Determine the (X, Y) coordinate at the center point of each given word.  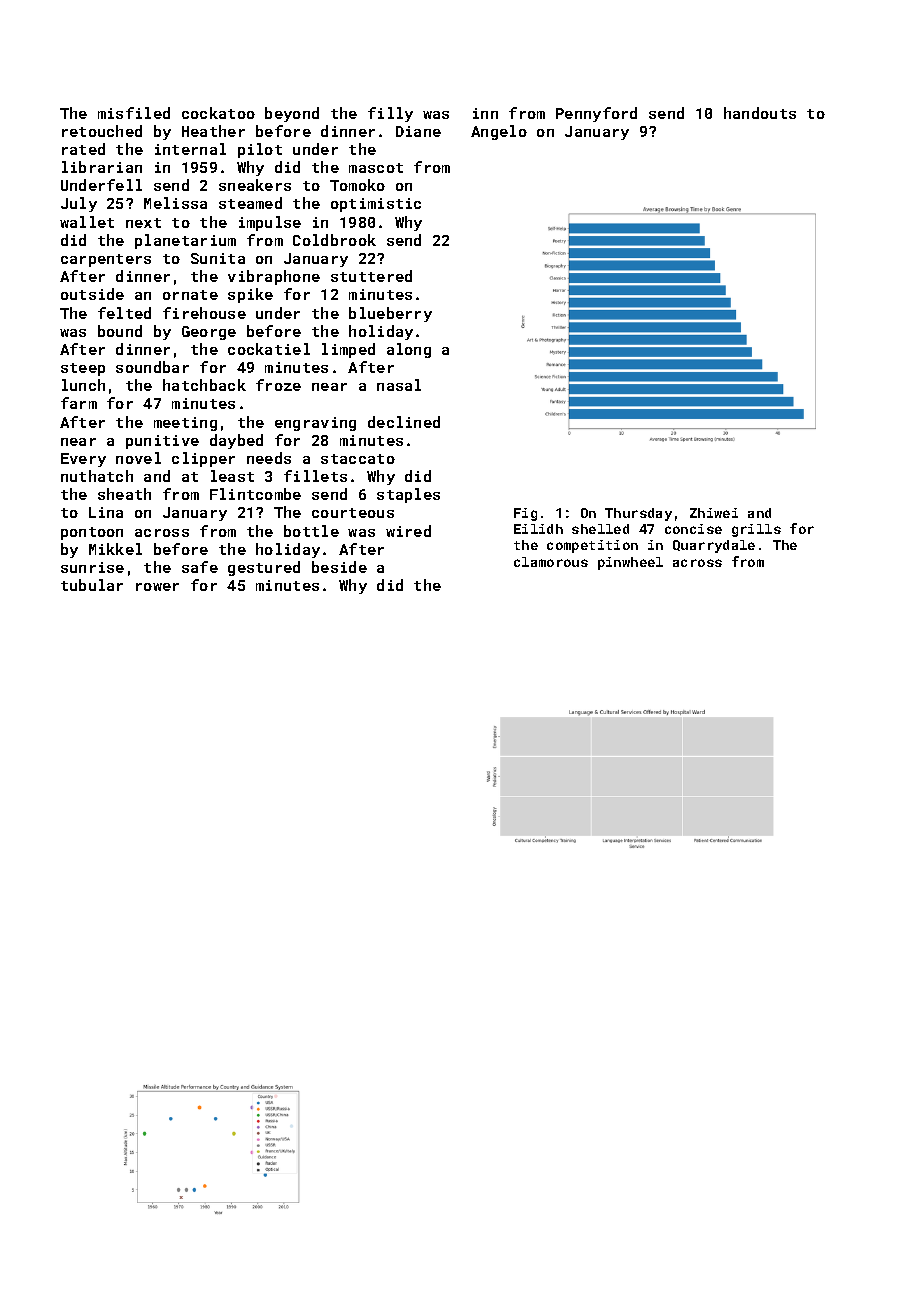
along (409, 350)
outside (92, 294)
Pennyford (596, 114)
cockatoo (218, 113)
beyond (292, 114)
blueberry (390, 314)
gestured (264, 568)
